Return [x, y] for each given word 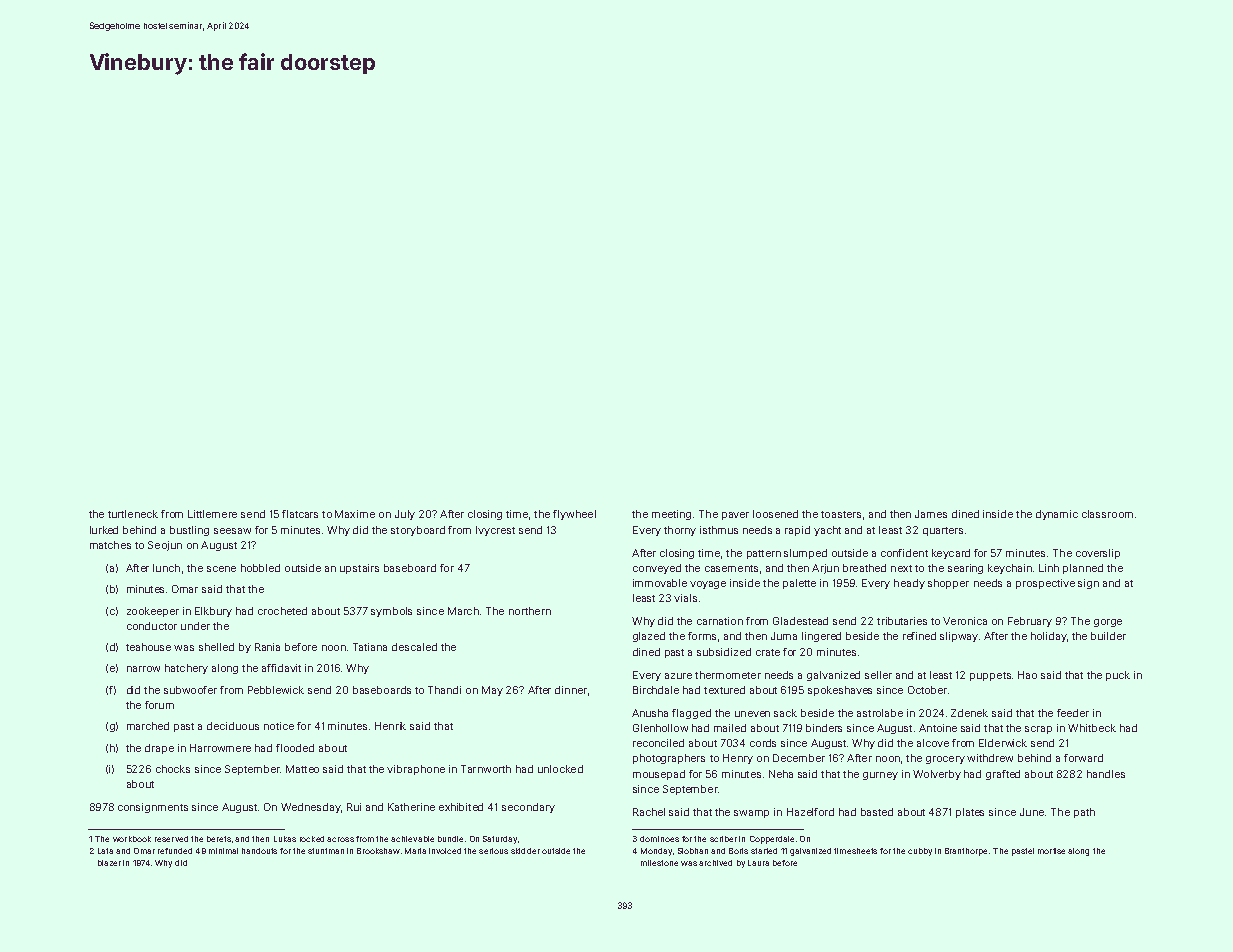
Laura [758, 863]
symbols [391, 612]
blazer [109, 863]
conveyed [657, 569]
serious [493, 851]
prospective [1045, 584]
